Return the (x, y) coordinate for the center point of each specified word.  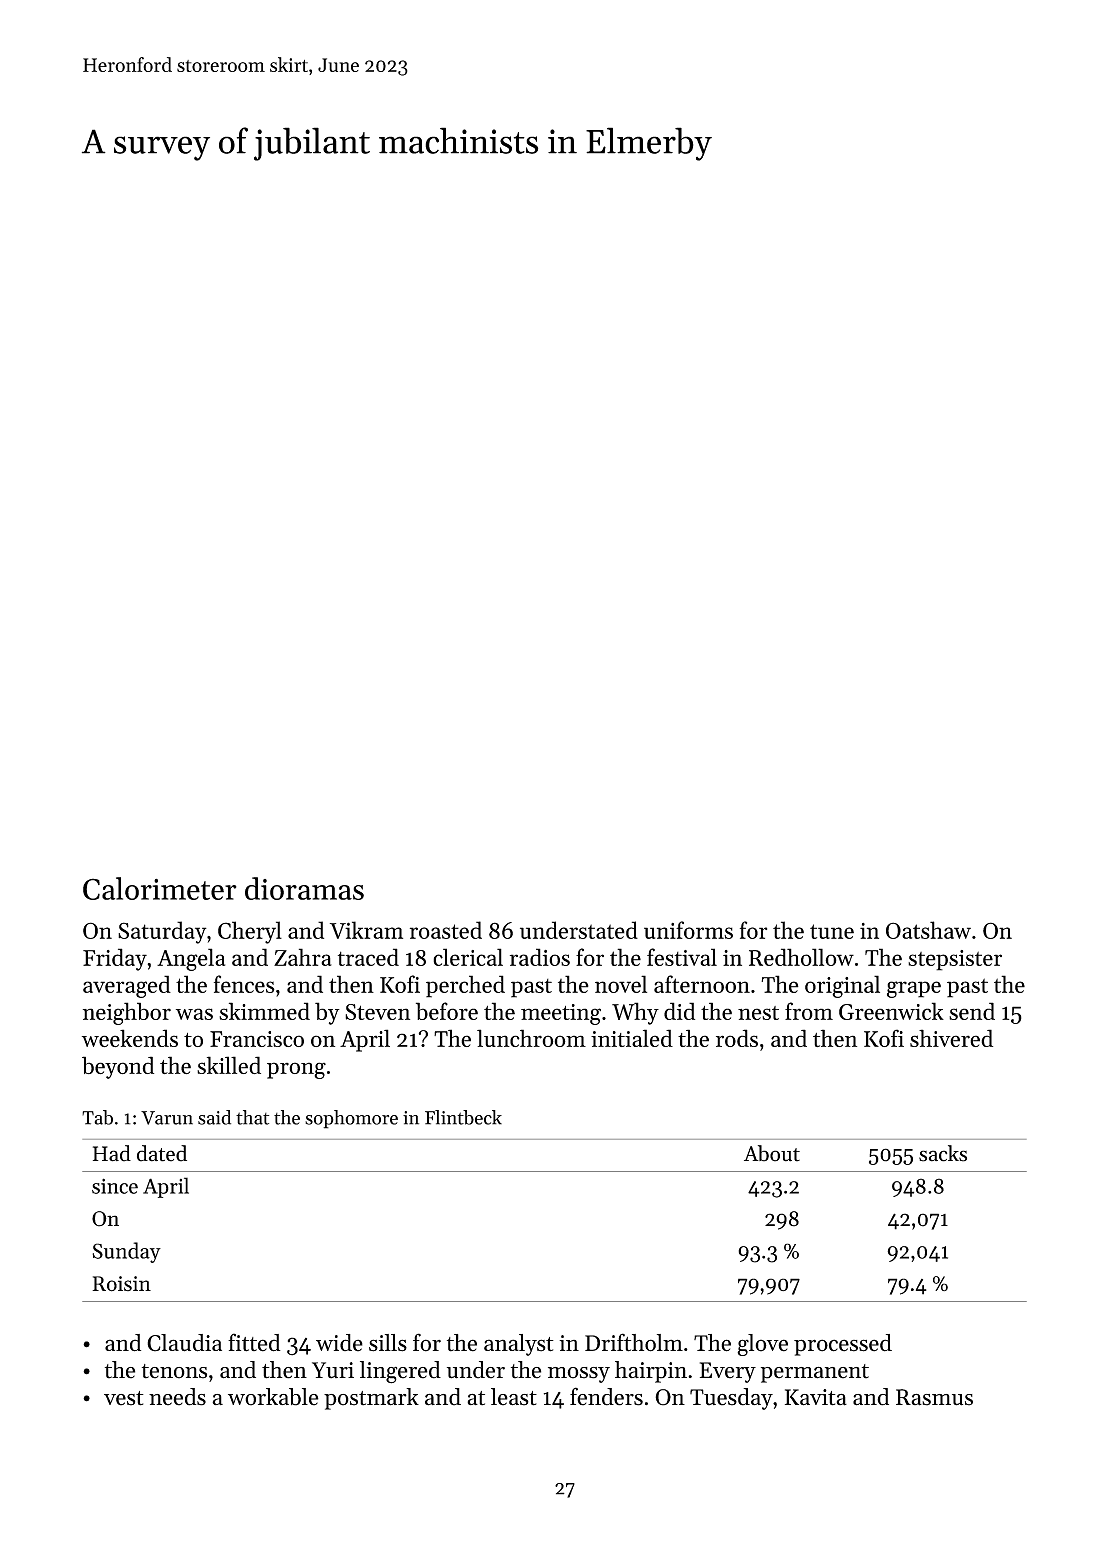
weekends (130, 1038)
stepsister (955, 960)
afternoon (702, 984)
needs (177, 1397)
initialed (632, 1038)
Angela (191, 959)
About (772, 1153)
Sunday (126, 1252)
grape (914, 989)
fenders (606, 1396)
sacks (943, 1153)
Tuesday (731, 1399)
